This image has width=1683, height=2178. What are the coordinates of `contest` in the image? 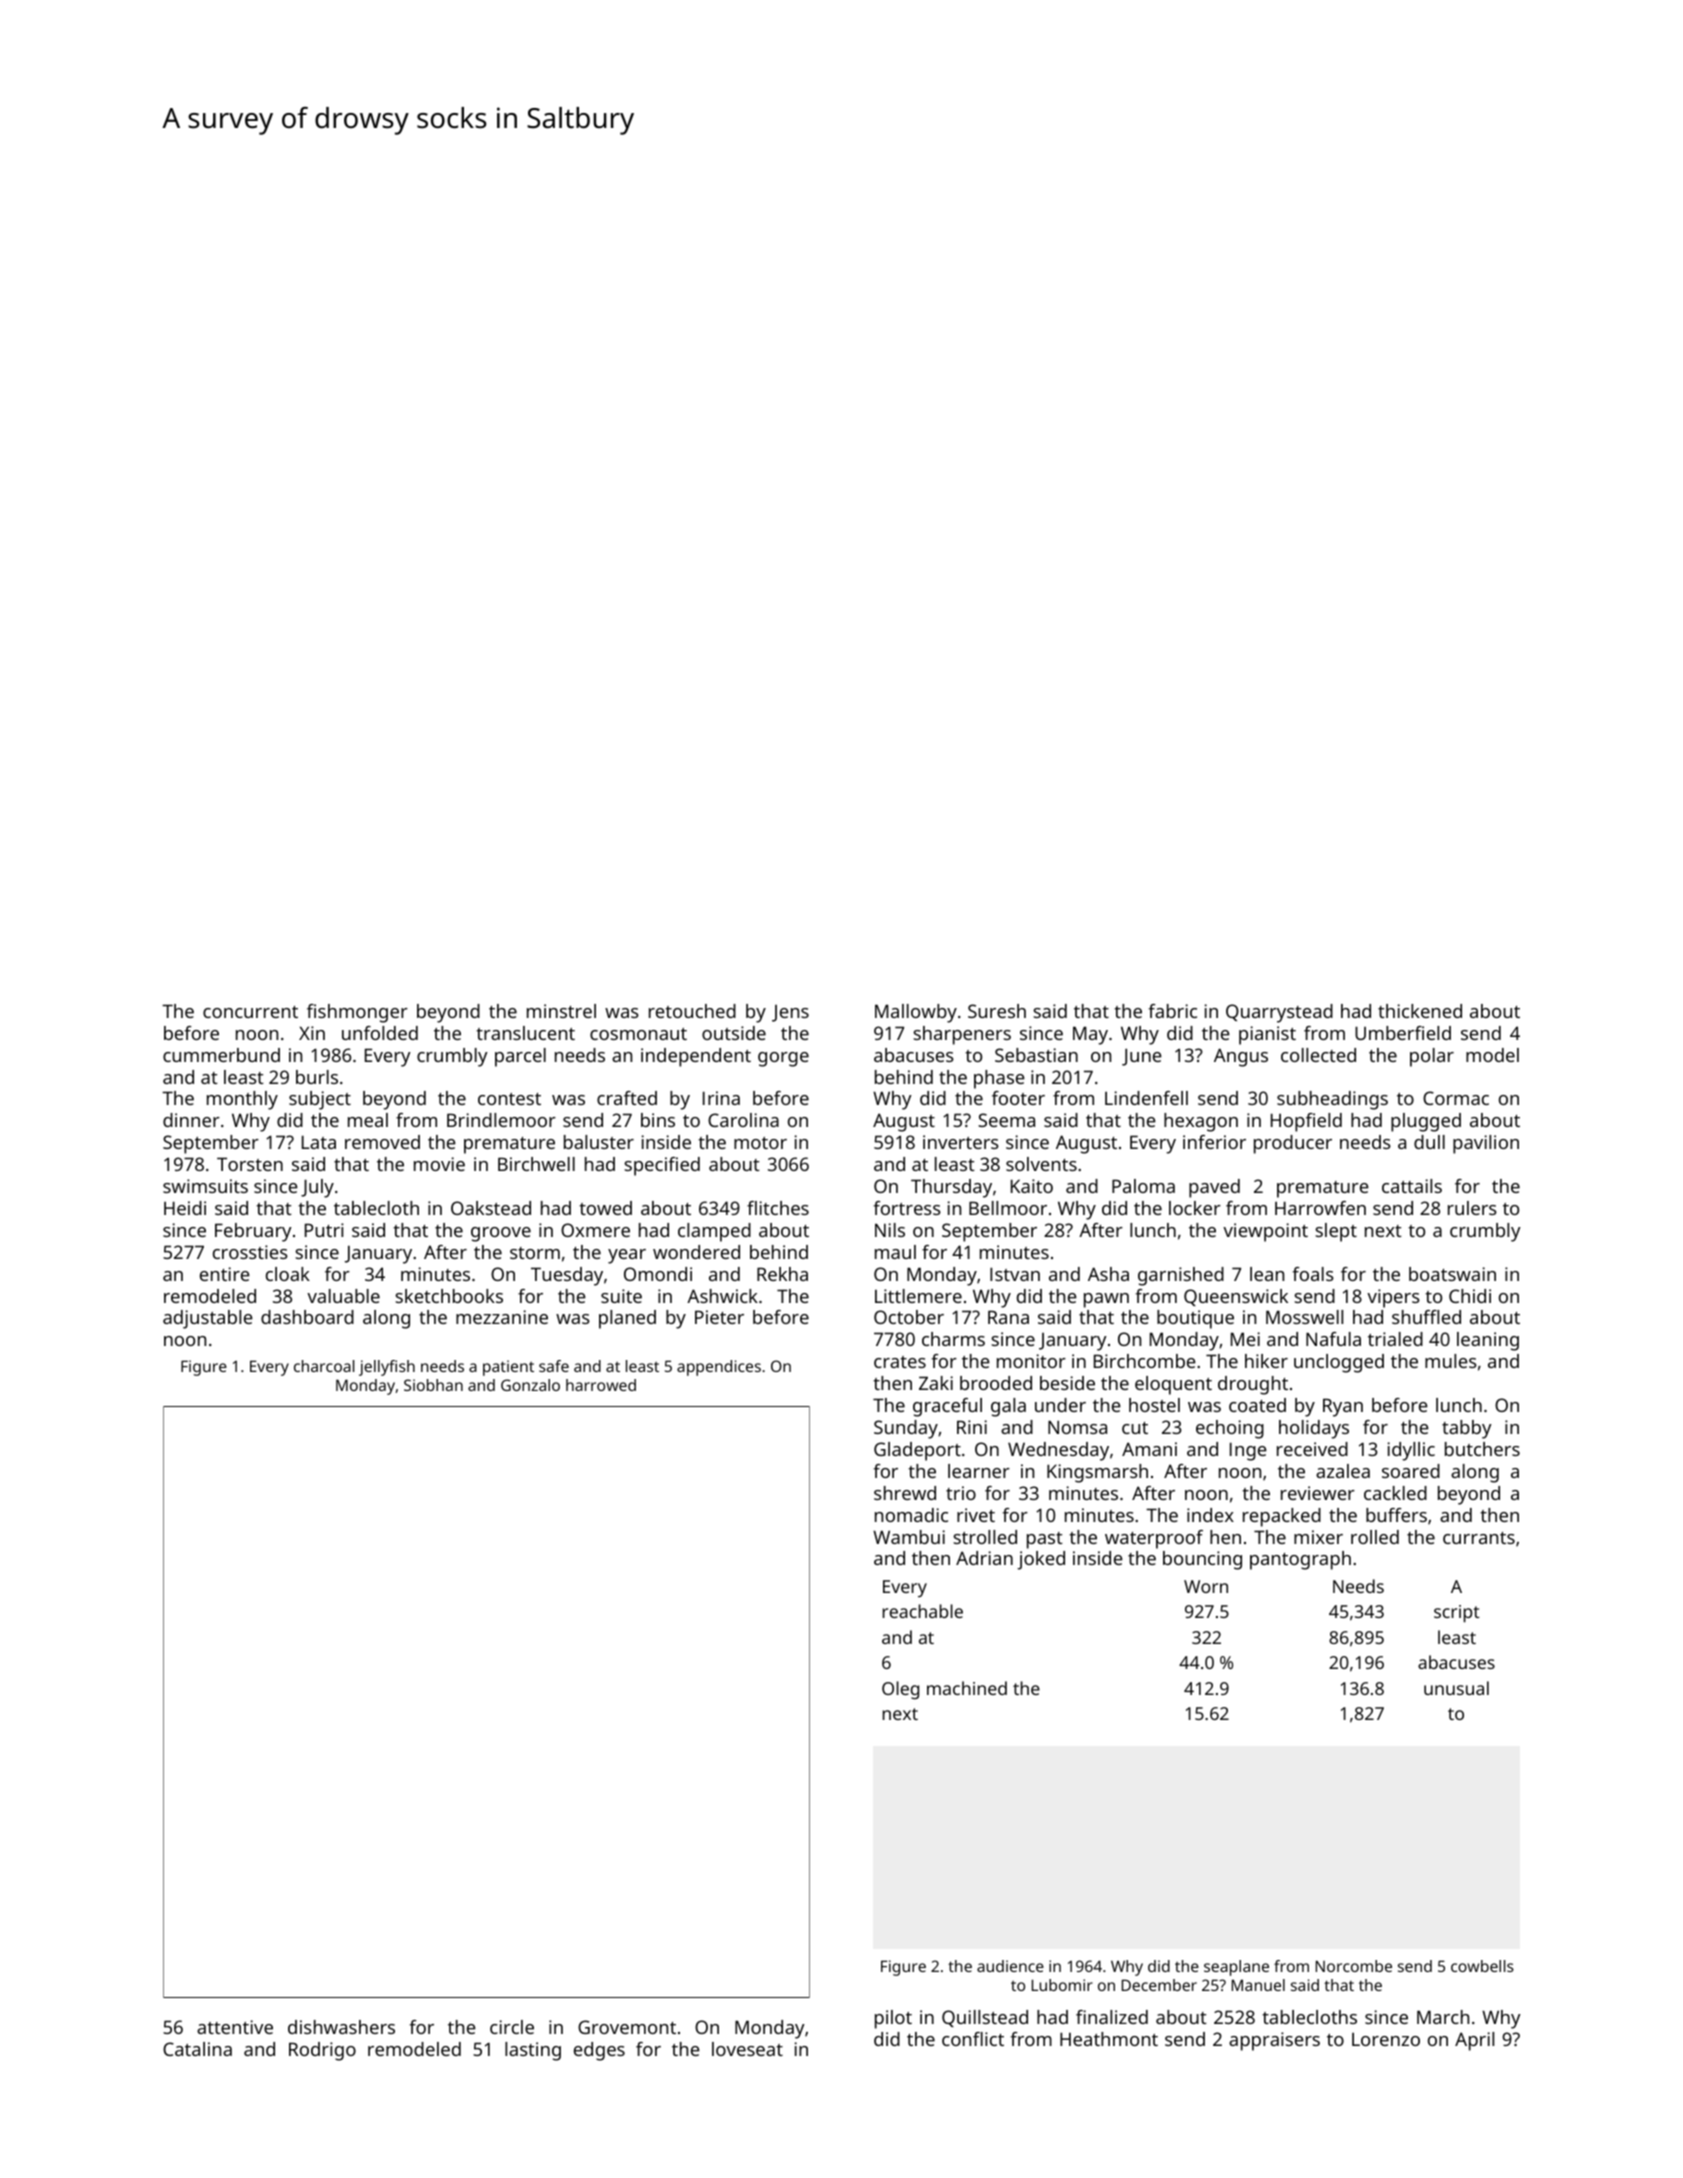 It's located at (509, 1099).
